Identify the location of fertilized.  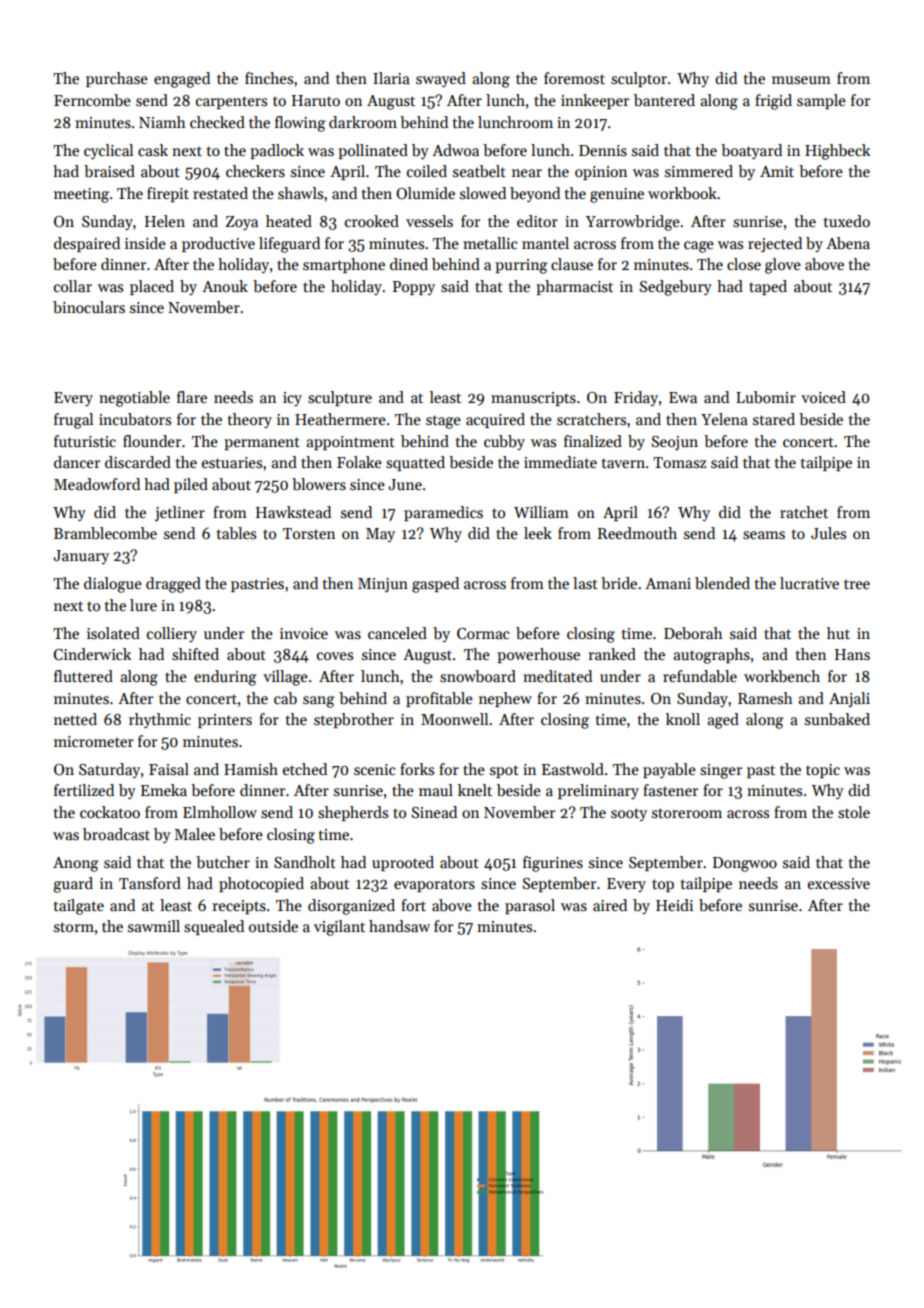
(84, 790).
